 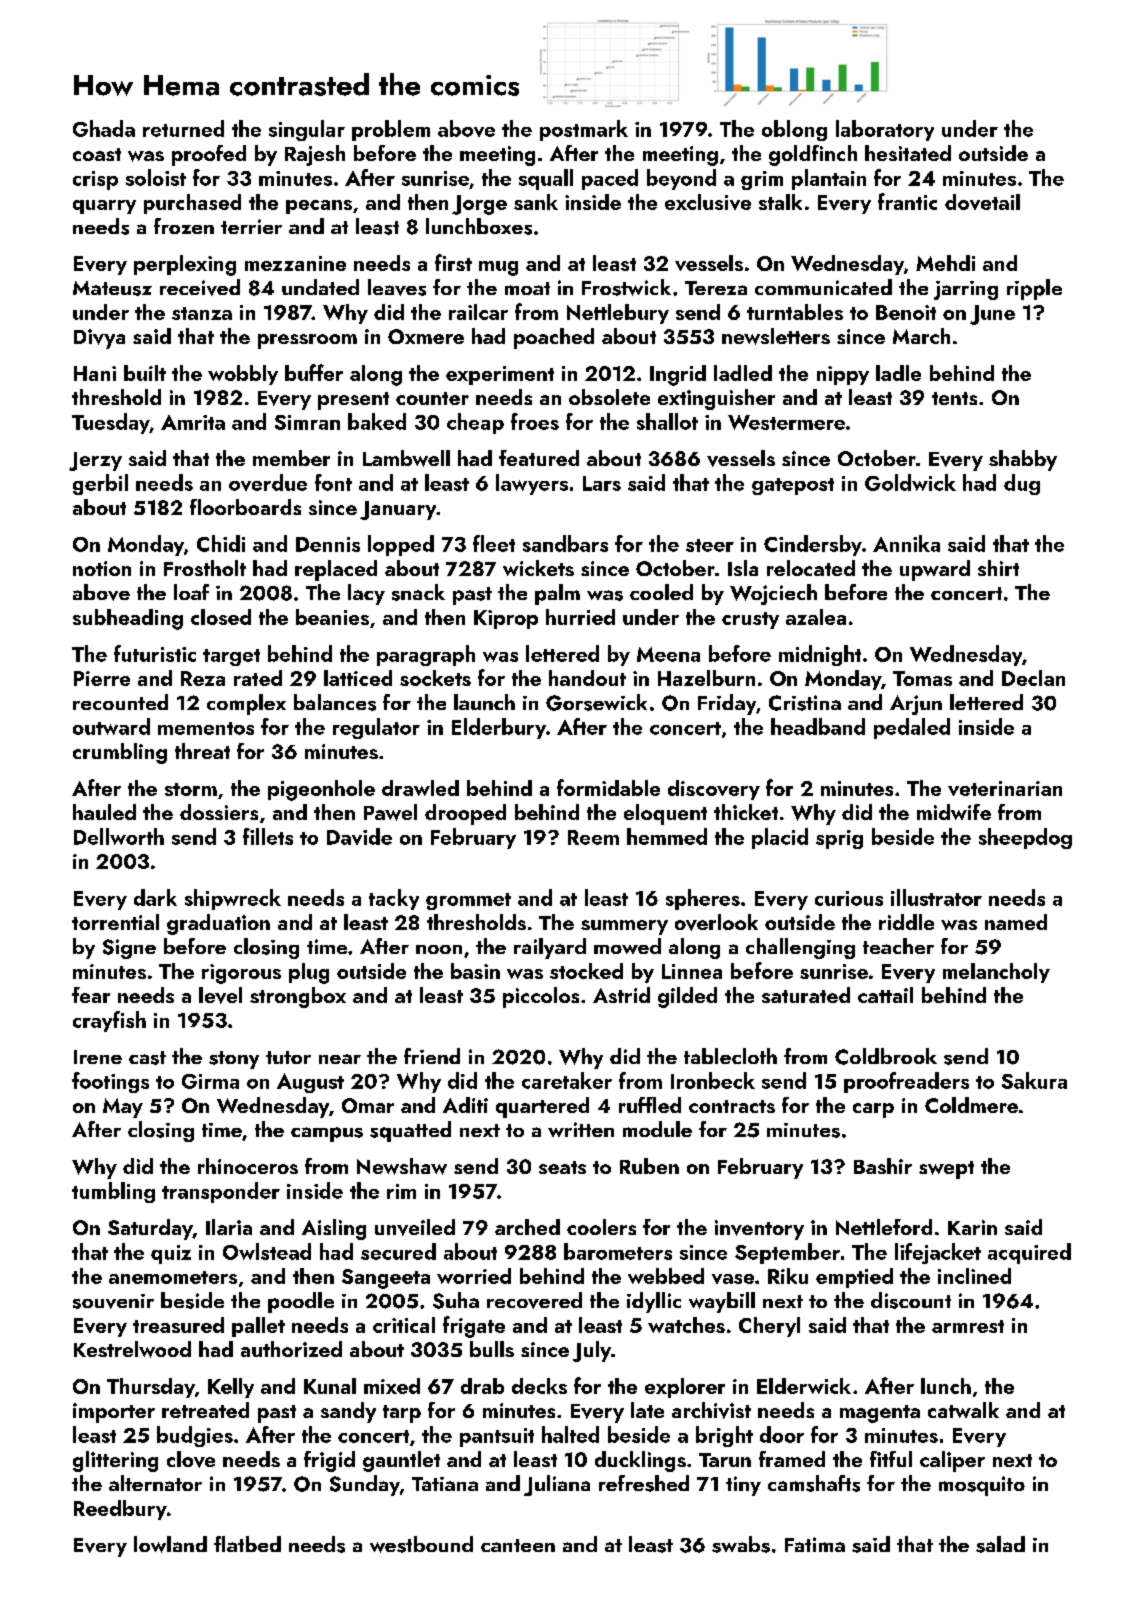 What do you see at coordinates (110, 1082) in the screenshot?
I see `footings` at bounding box center [110, 1082].
